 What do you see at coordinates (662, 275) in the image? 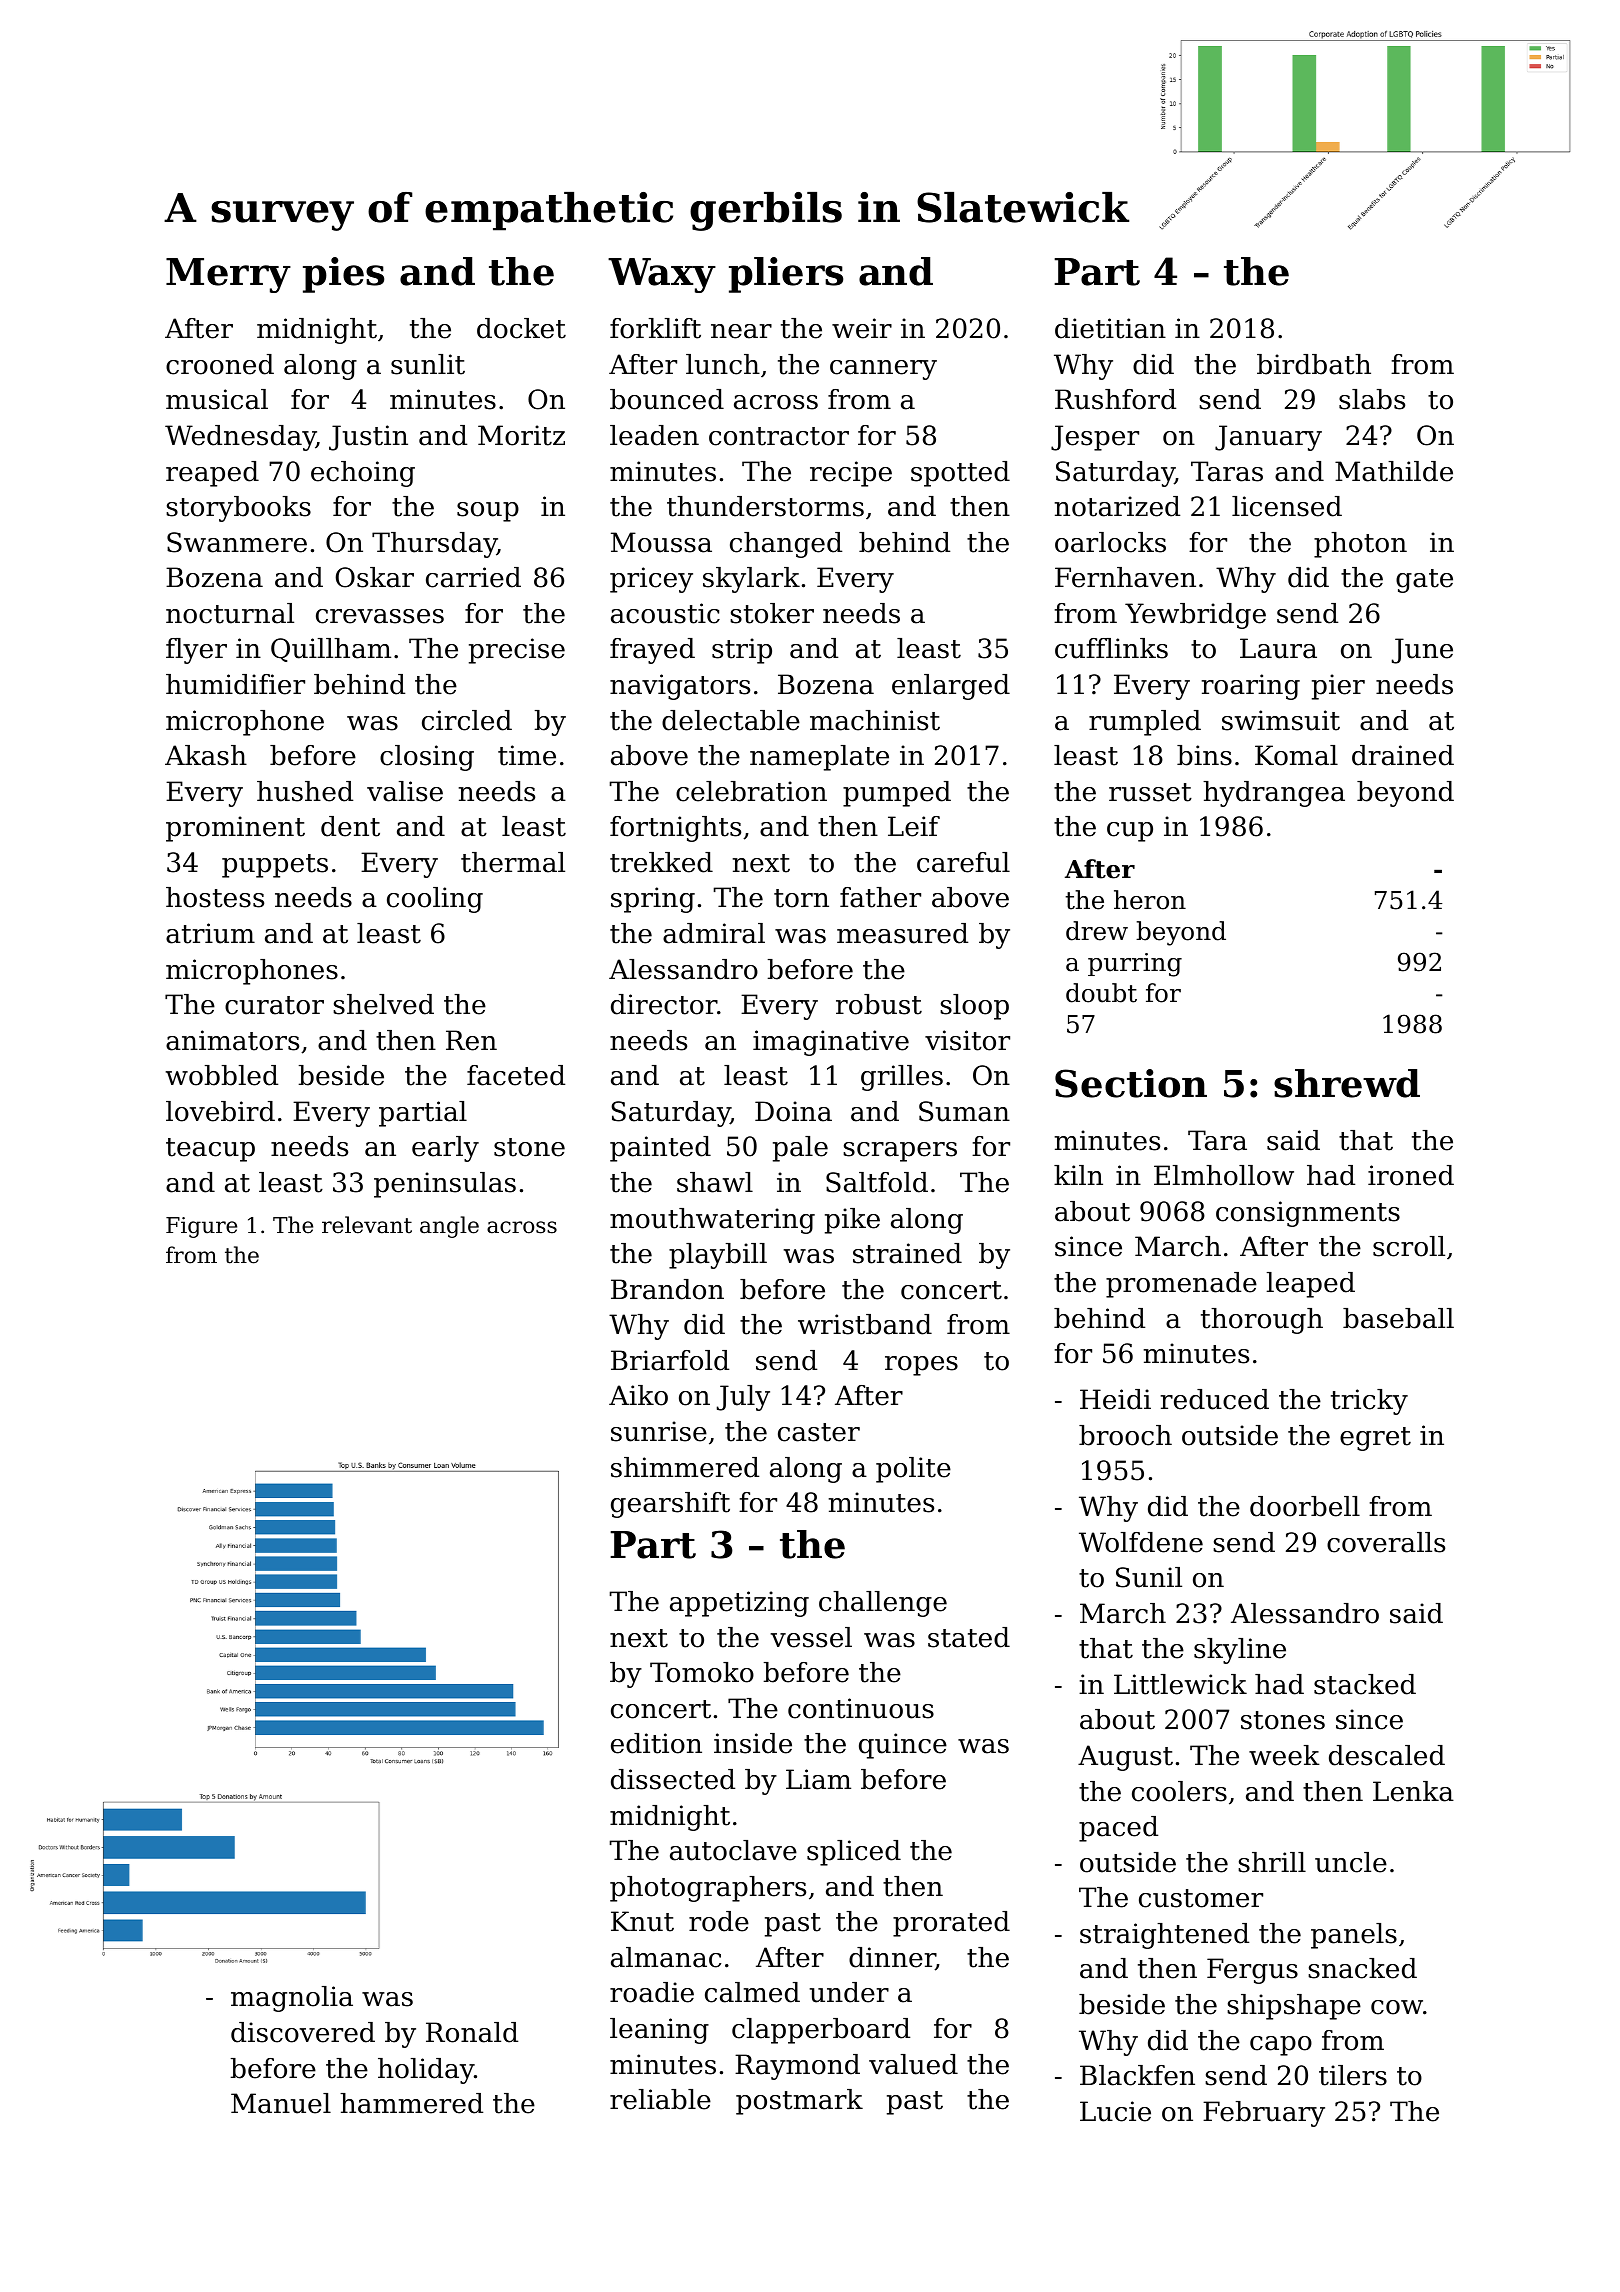
I see `Waxy` at bounding box center [662, 275].
